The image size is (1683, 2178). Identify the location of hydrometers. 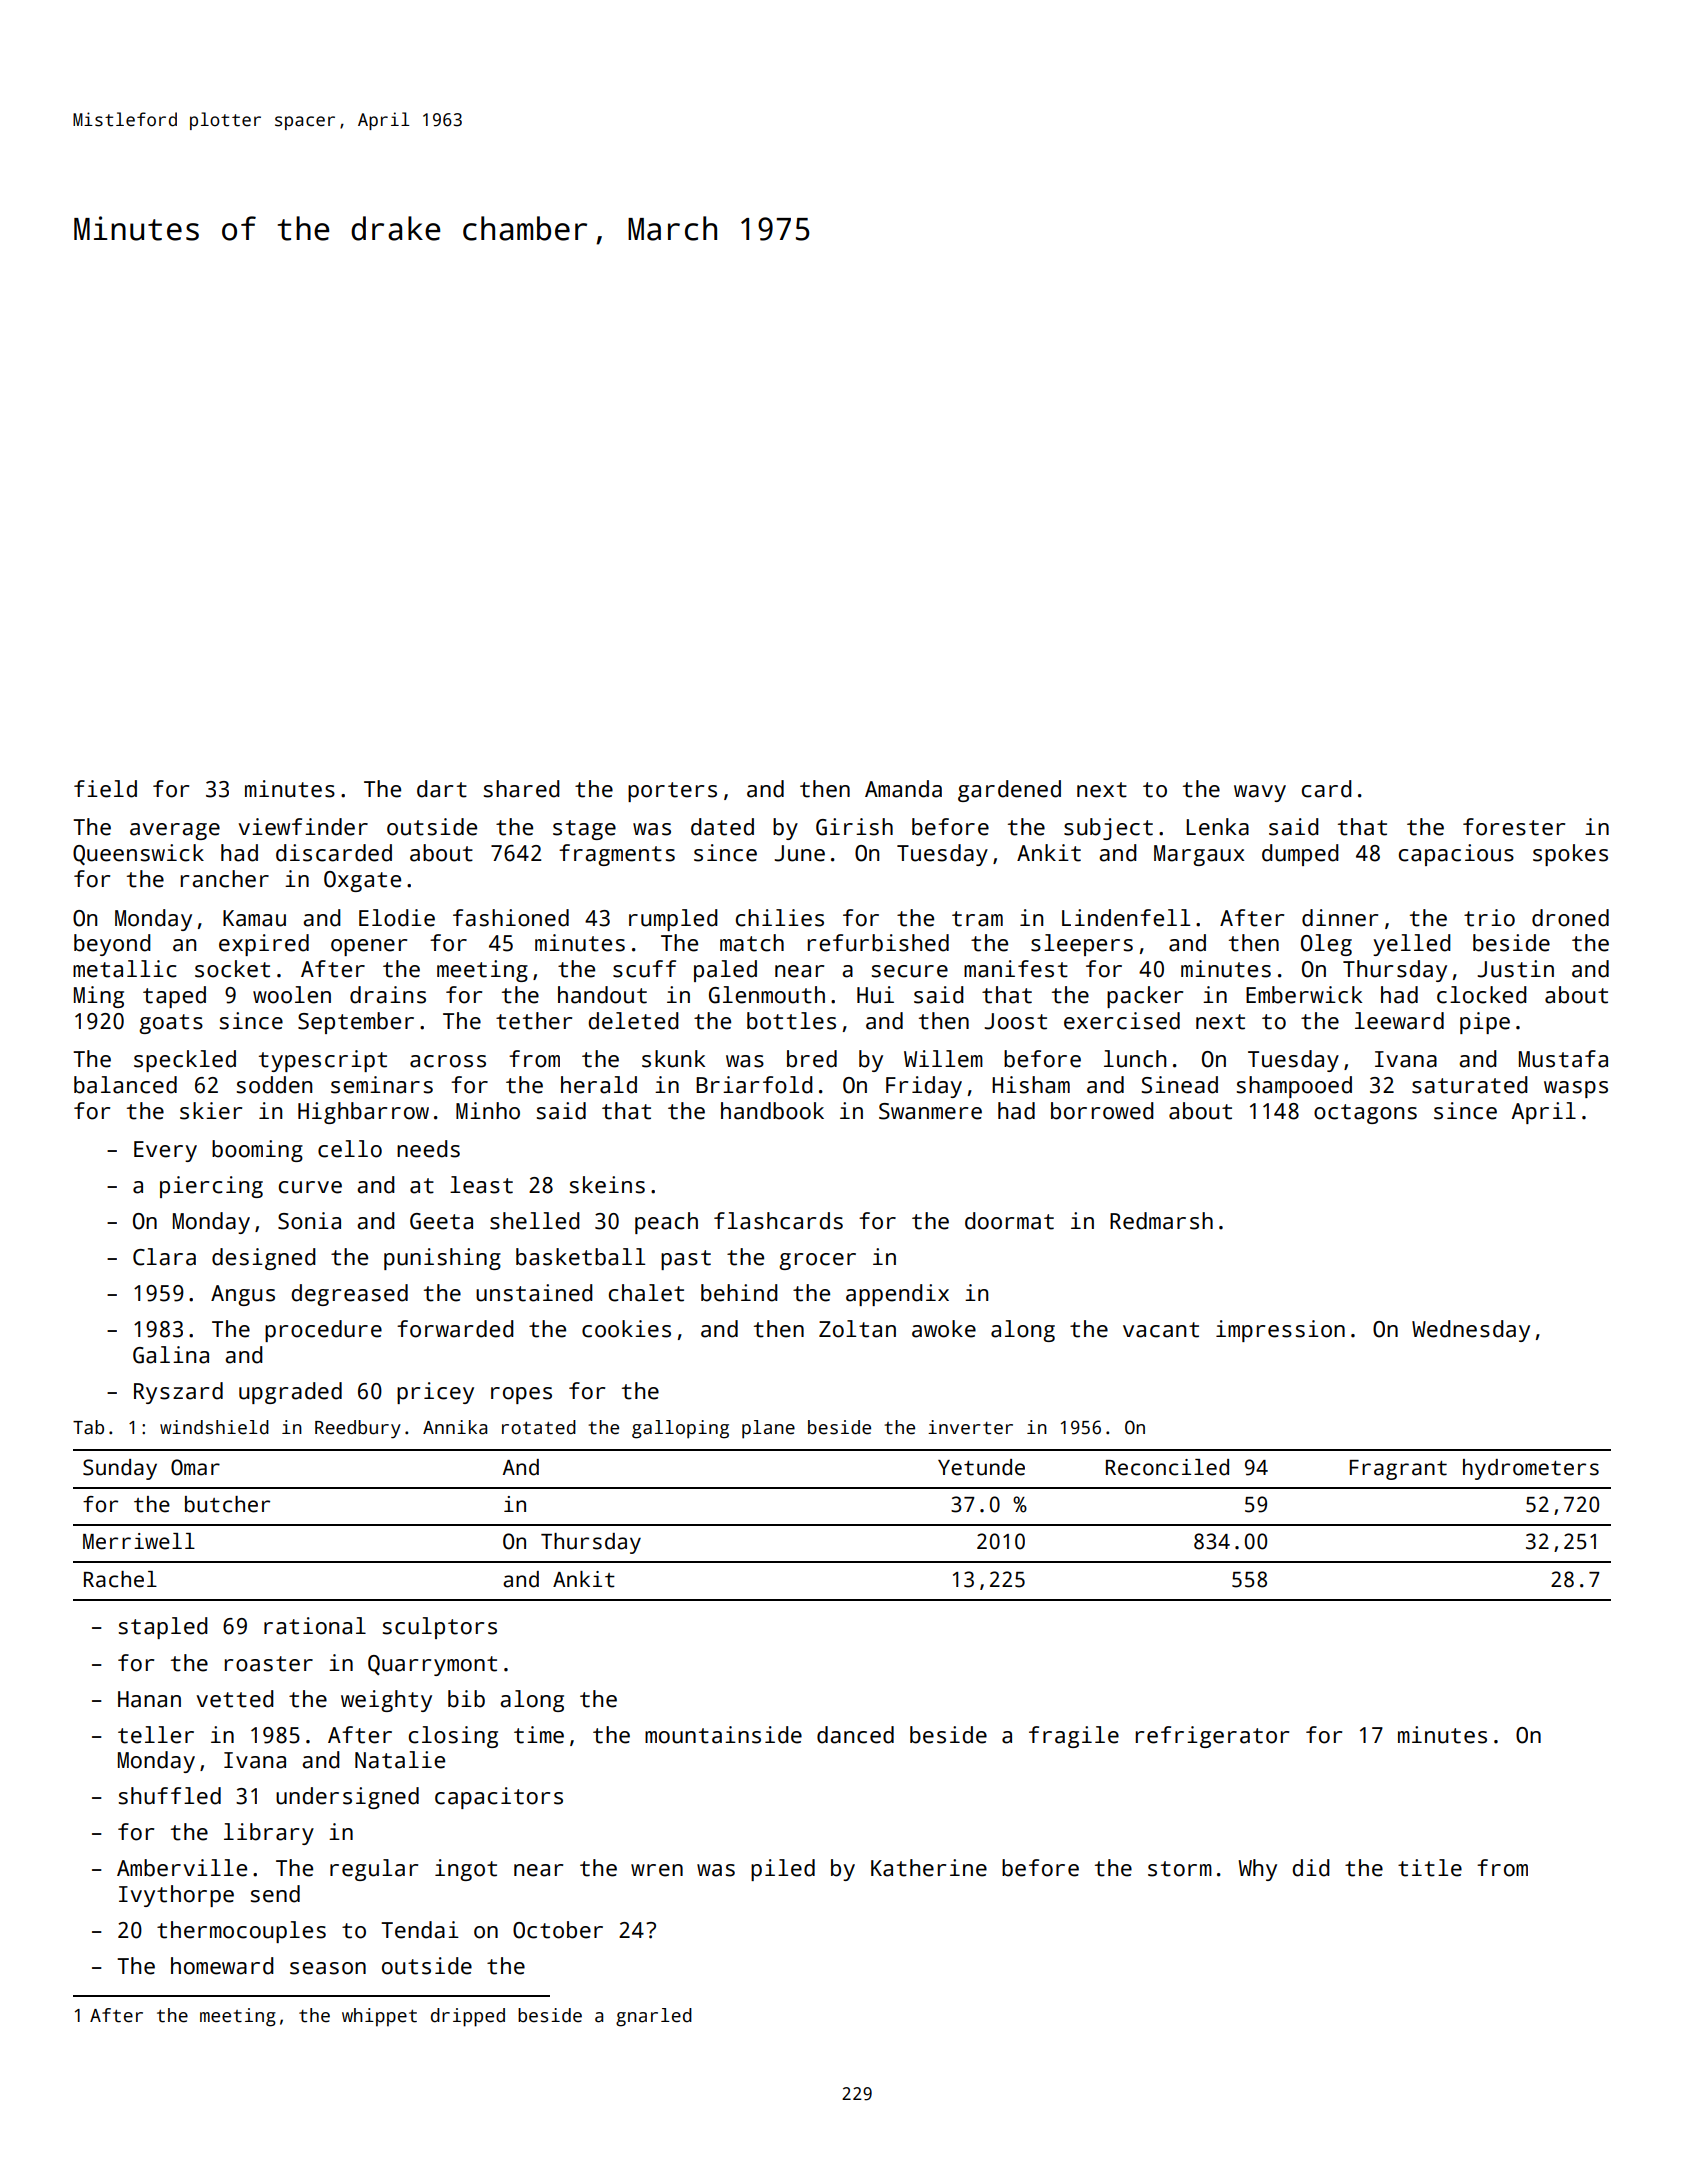
(1531, 1469).
